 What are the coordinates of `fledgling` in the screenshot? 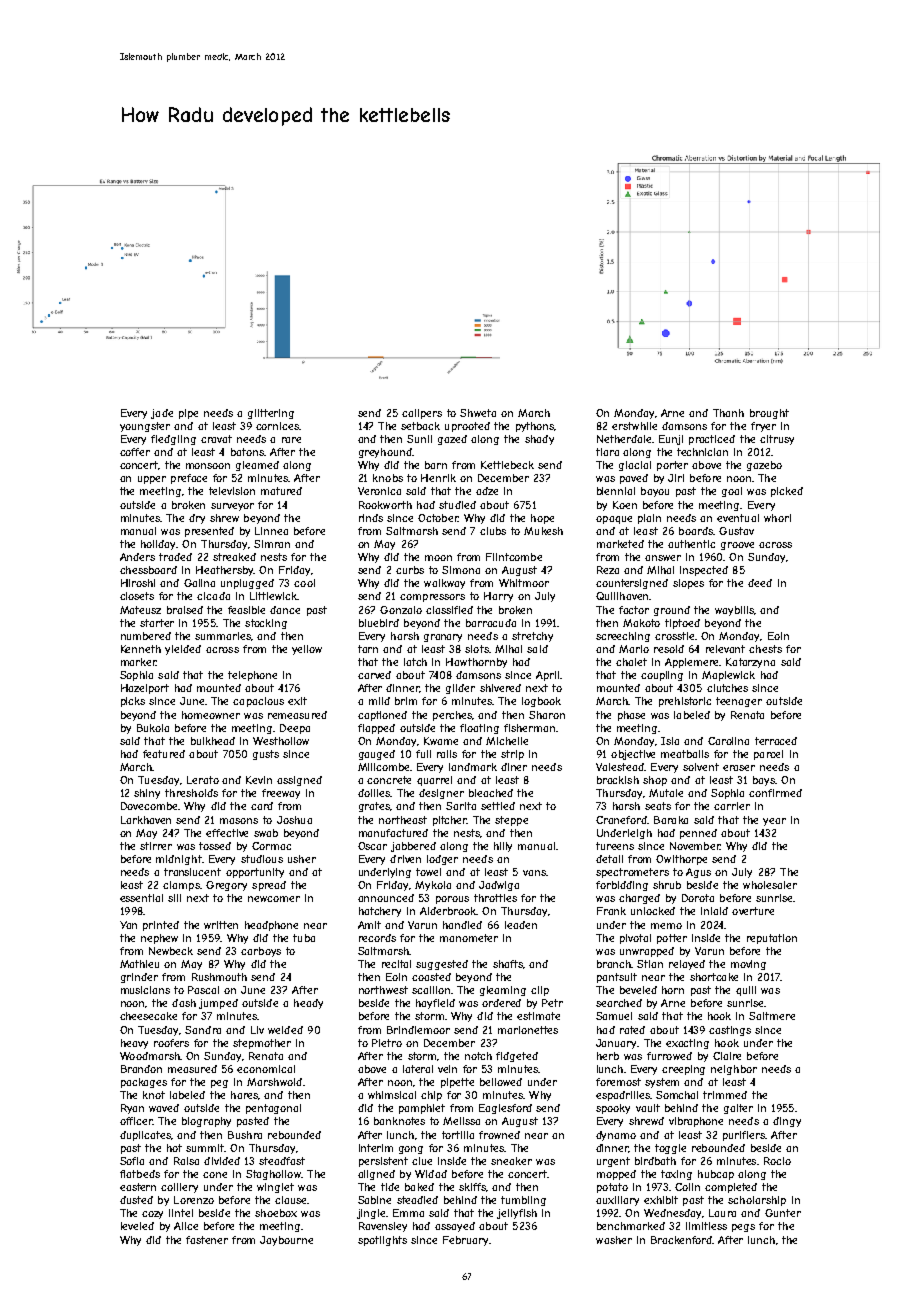 It's located at (173, 440).
